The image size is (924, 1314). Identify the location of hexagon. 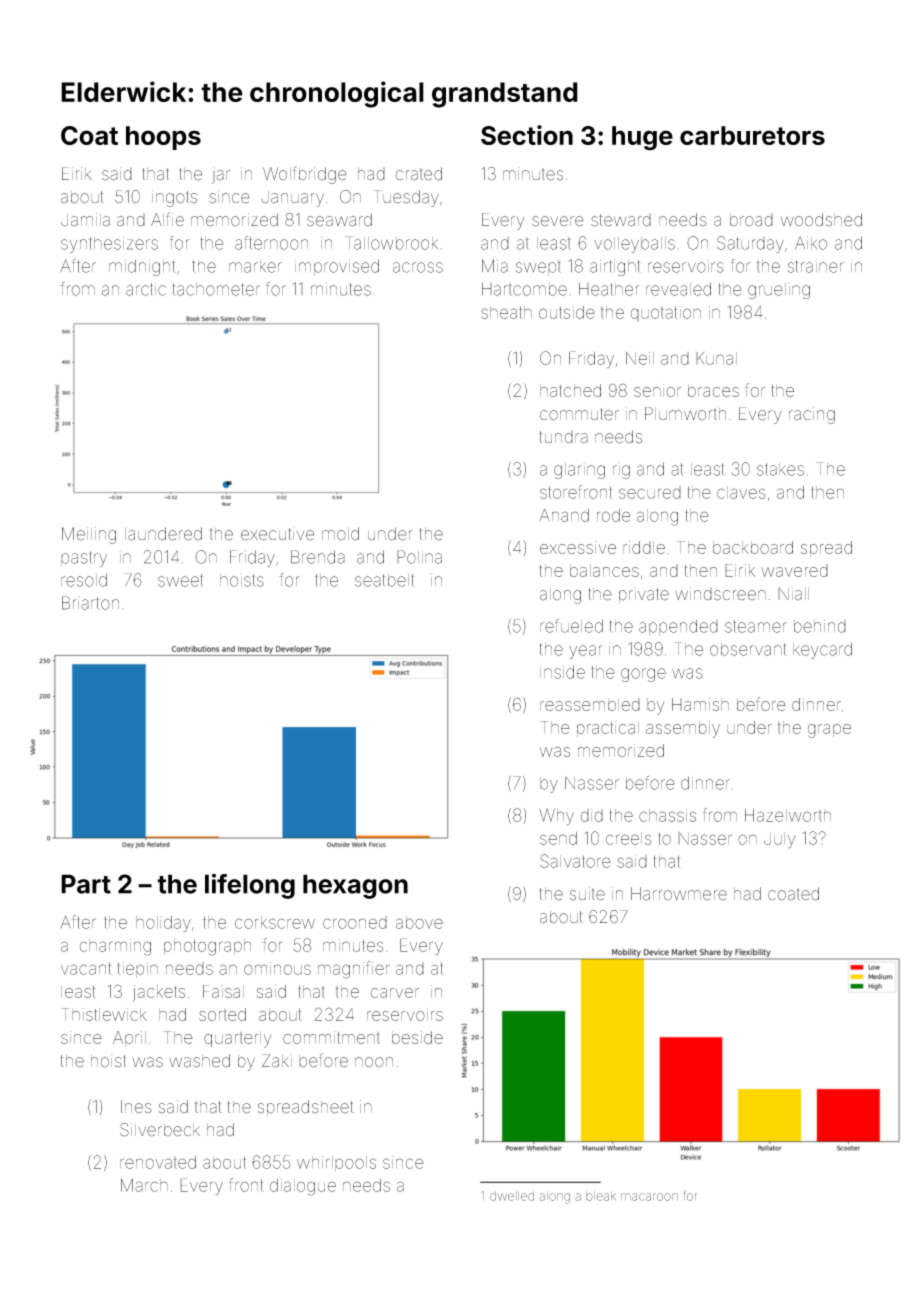
(355, 886).
